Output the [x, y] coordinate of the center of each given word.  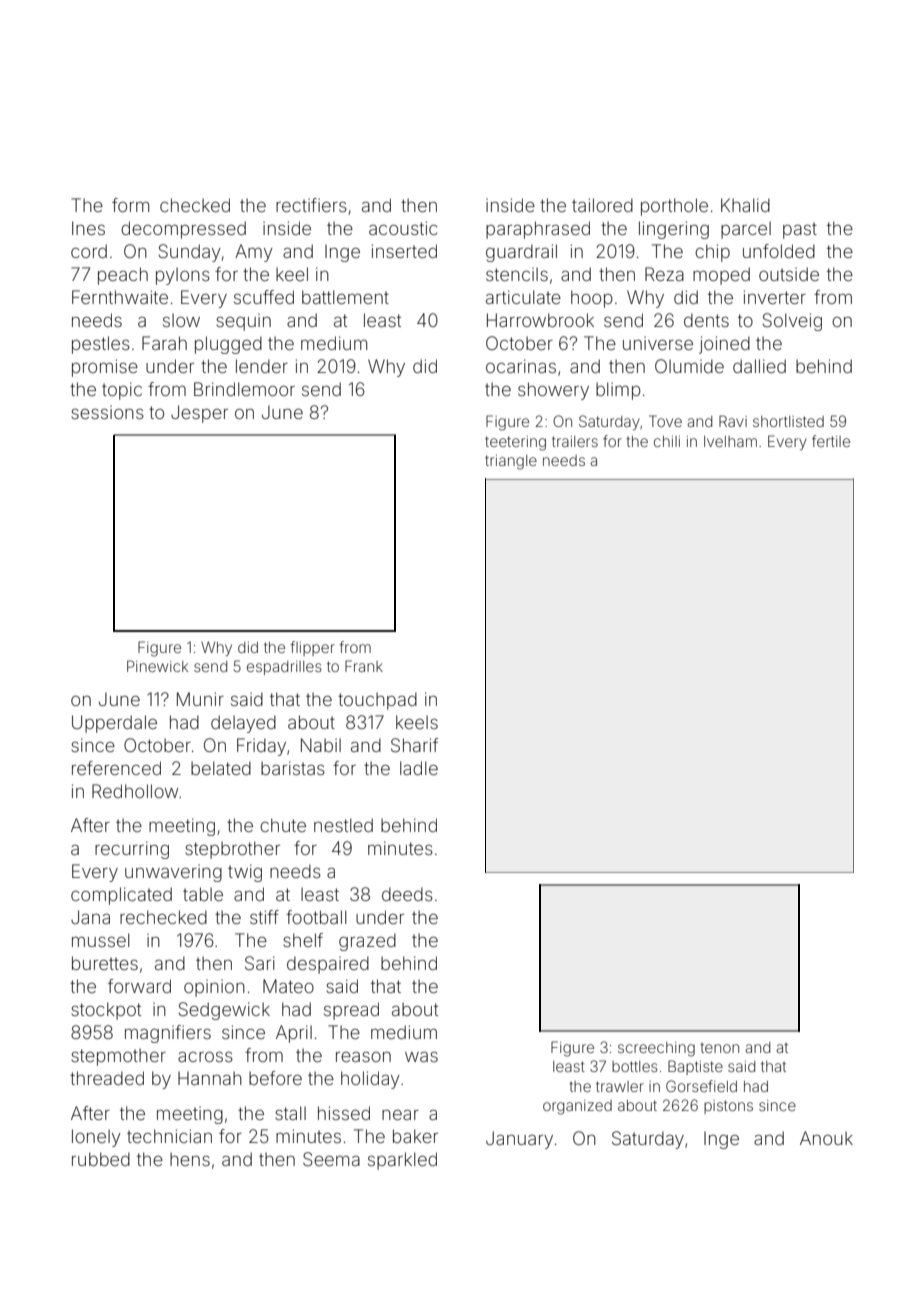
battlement [345, 297]
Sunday [189, 253]
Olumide [689, 366]
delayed [243, 724]
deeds [407, 894]
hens [190, 1159]
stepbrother [232, 850]
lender [262, 366]
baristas [293, 768]
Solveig [792, 322]
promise [105, 368]
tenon [719, 1048]
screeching [656, 1049]
